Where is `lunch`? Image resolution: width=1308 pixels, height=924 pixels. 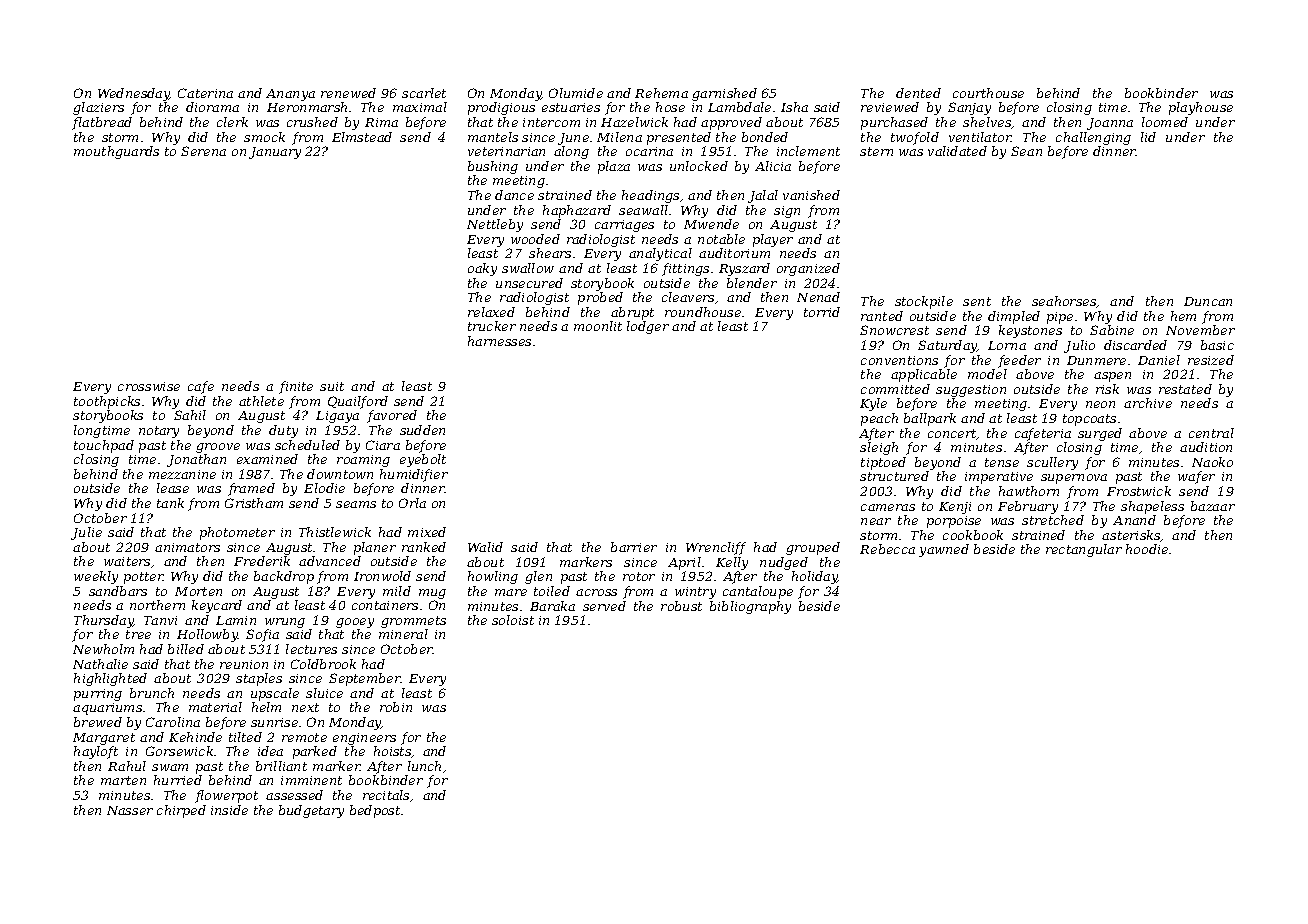 lunch is located at coordinates (424, 766).
